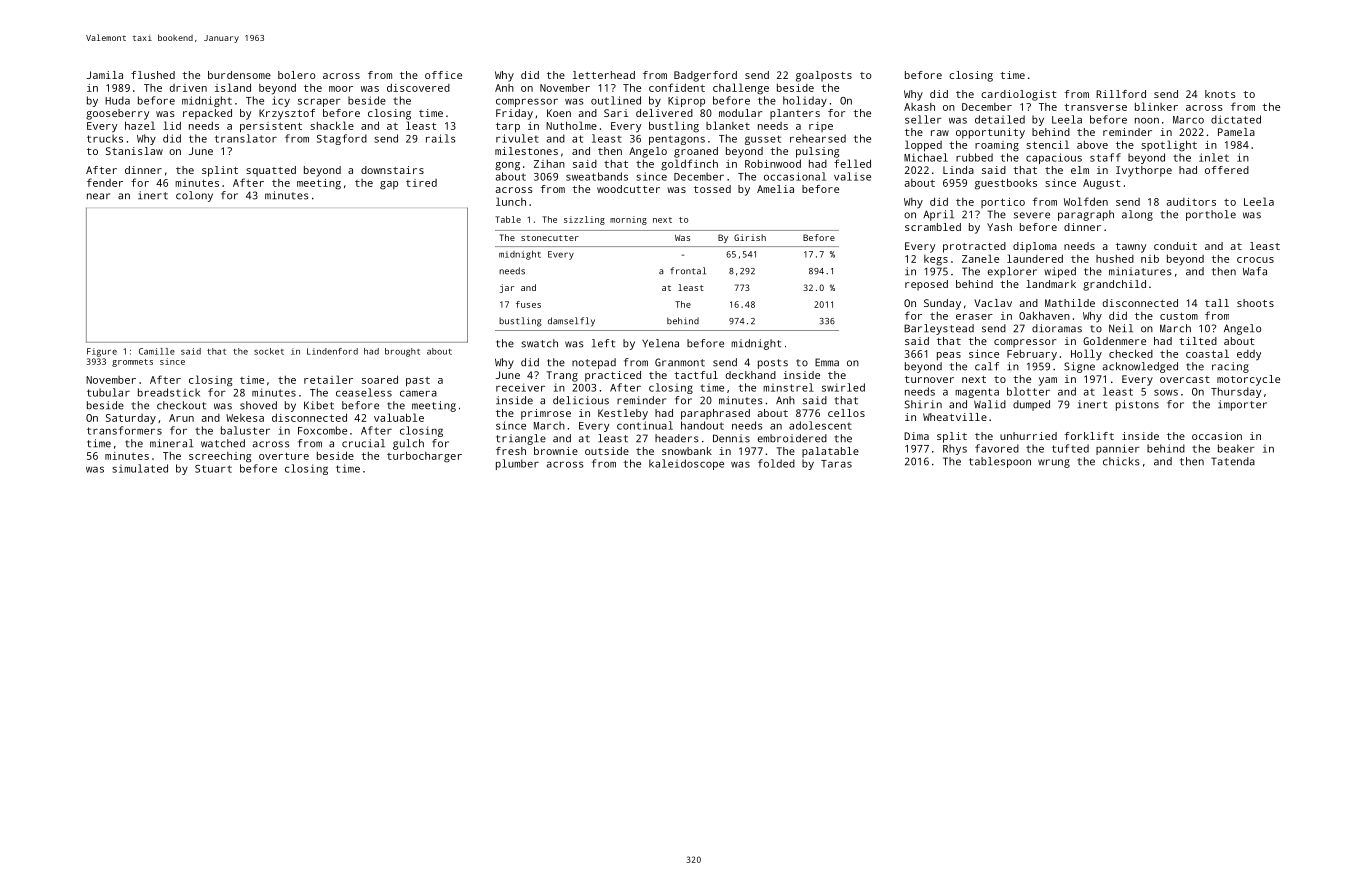 Image resolution: width=1372 pixels, height=887 pixels. What do you see at coordinates (105, 75) in the page?
I see `Jamila` at bounding box center [105, 75].
